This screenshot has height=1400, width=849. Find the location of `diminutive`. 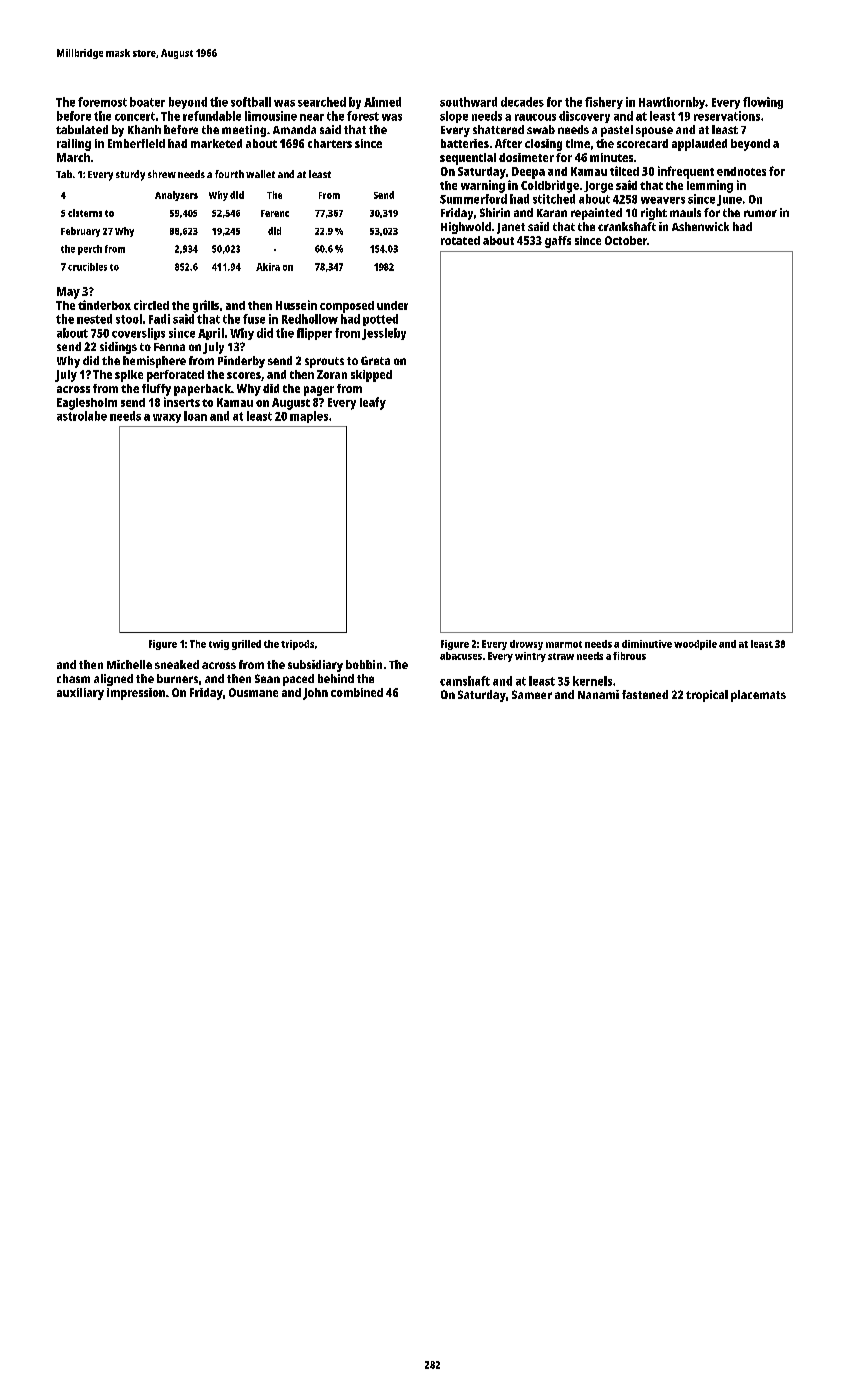

diminutive is located at coordinates (647, 644).
